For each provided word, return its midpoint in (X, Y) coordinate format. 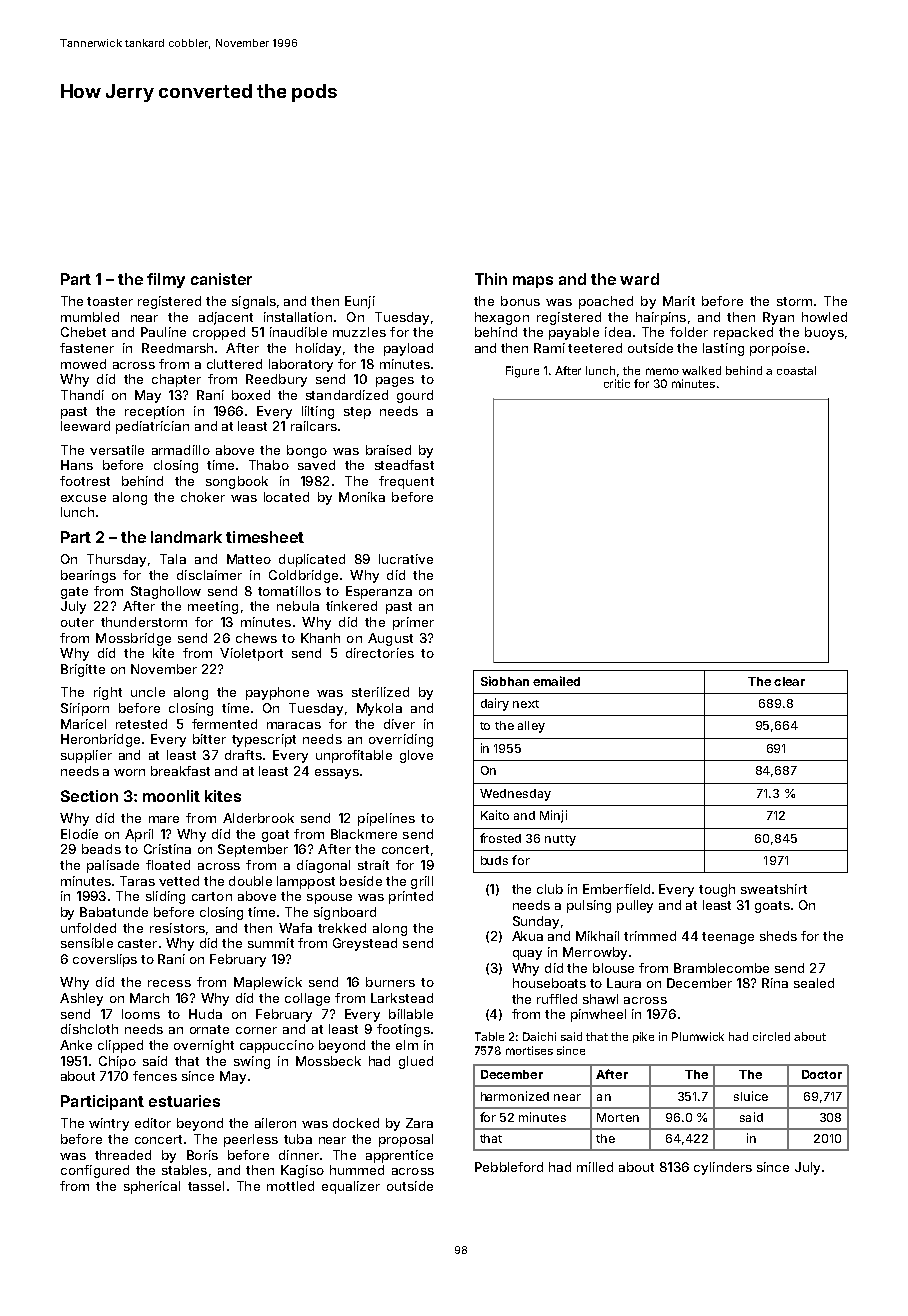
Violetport (251, 654)
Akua (527, 936)
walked (701, 370)
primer (413, 623)
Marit (679, 301)
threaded (123, 1155)
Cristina (167, 849)
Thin (491, 279)
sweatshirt (774, 889)
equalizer (351, 1187)
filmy (166, 280)
